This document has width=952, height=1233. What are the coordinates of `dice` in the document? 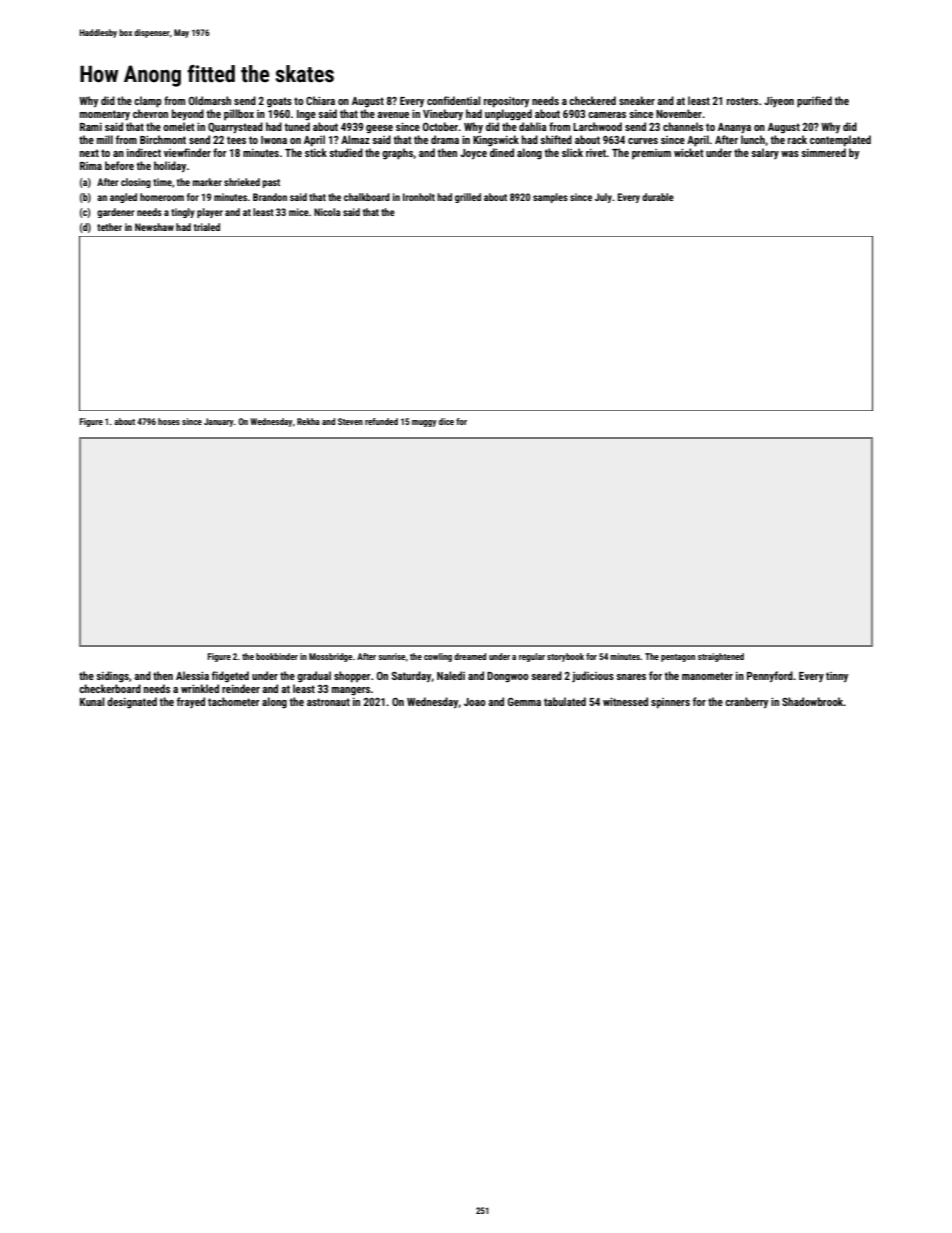 It's located at (446, 421).
